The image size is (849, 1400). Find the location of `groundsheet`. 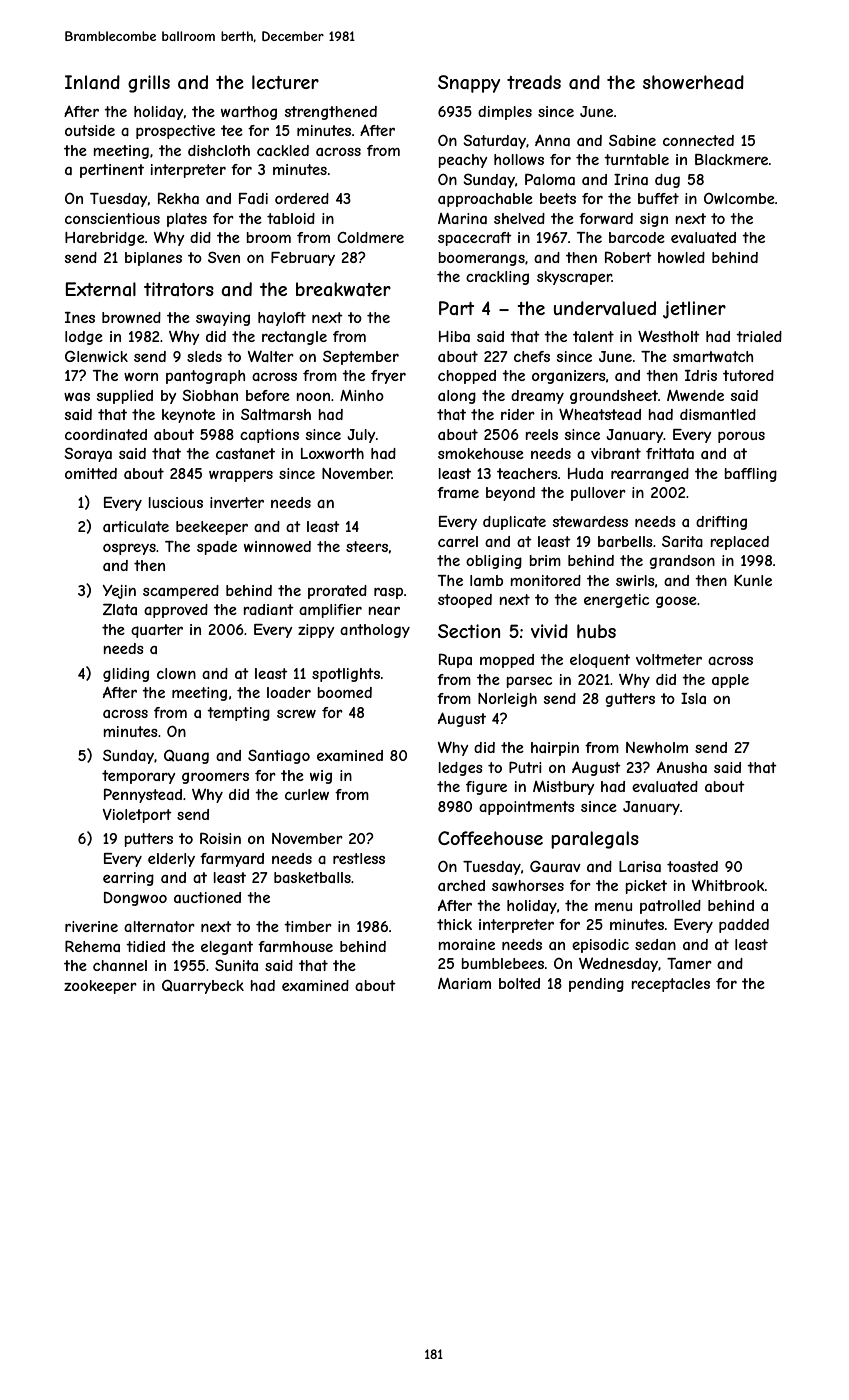

groundsheet is located at coordinates (614, 397).
